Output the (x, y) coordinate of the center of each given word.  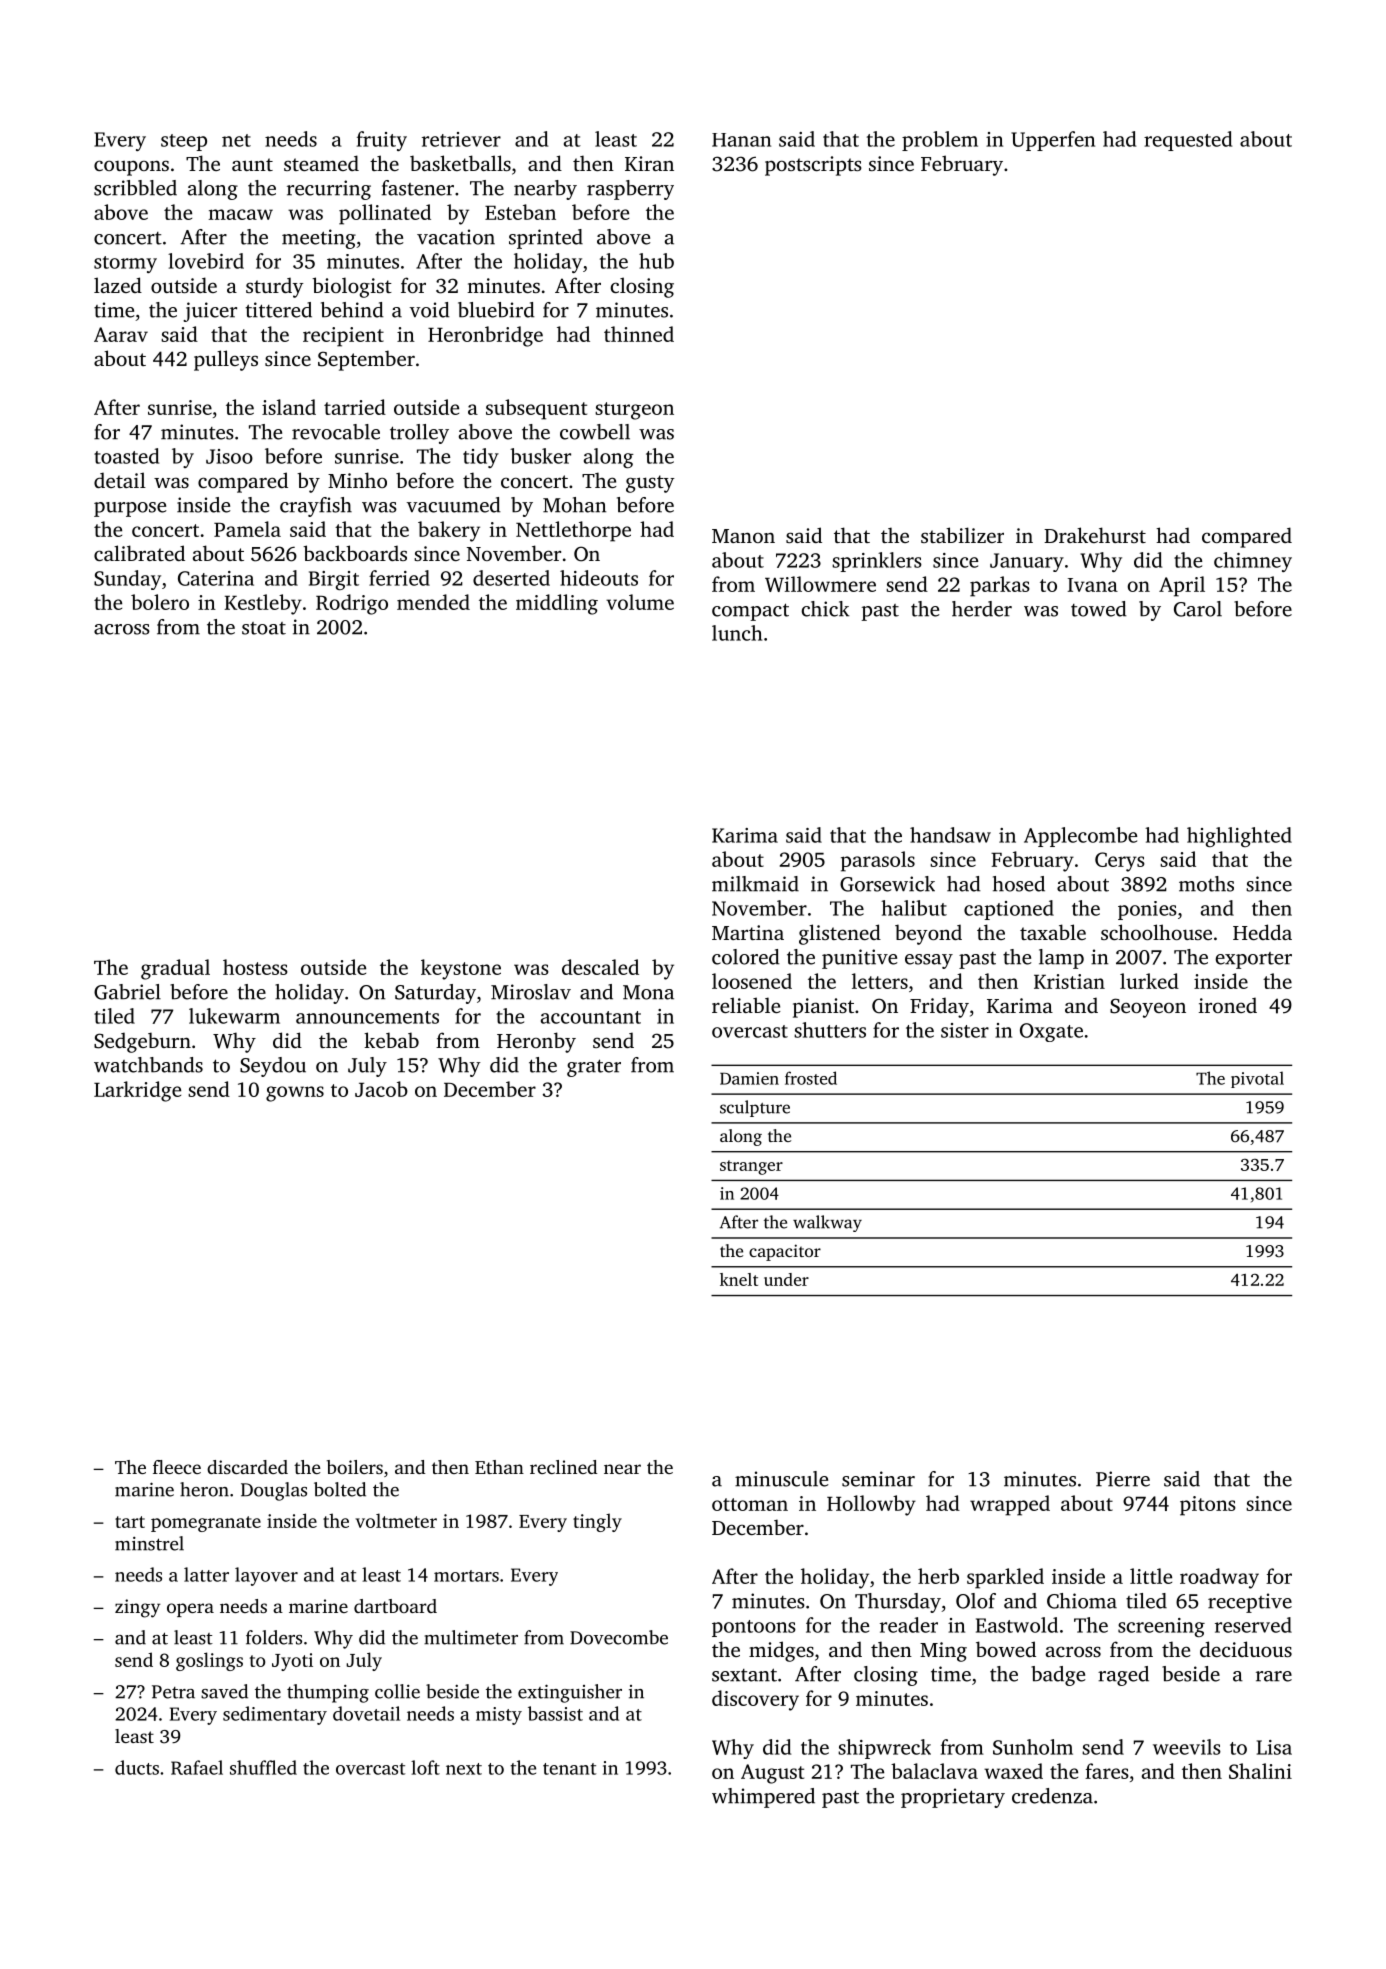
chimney (1253, 562)
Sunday (127, 580)
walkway (827, 1223)
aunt (252, 164)
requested (1188, 141)
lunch (737, 633)
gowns (295, 1094)
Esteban (520, 212)
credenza (1052, 1796)
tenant (569, 1769)
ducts (137, 1767)
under (786, 1279)
